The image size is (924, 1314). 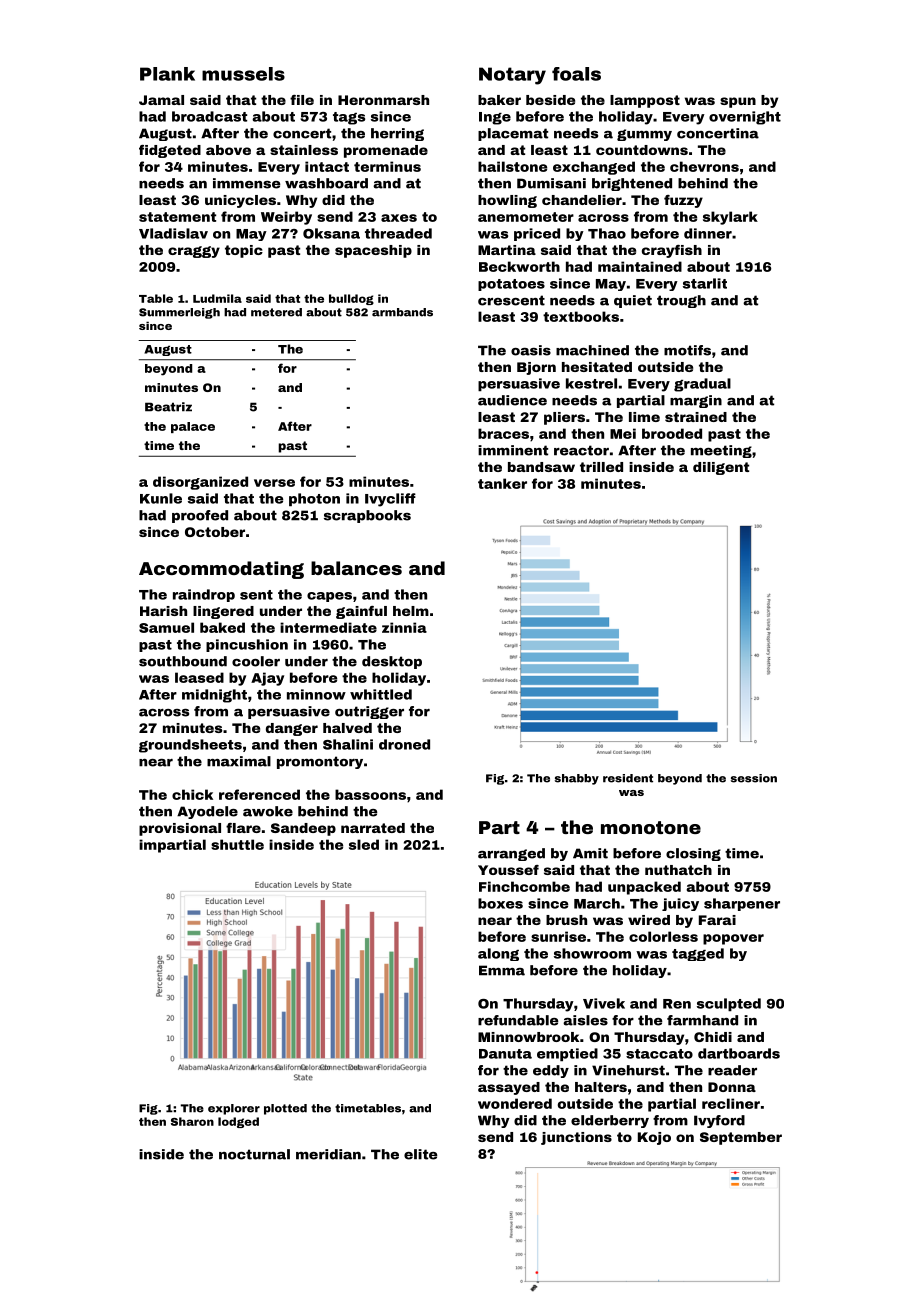 What do you see at coordinates (161, 498) in the screenshot?
I see `Kunle` at bounding box center [161, 498].
